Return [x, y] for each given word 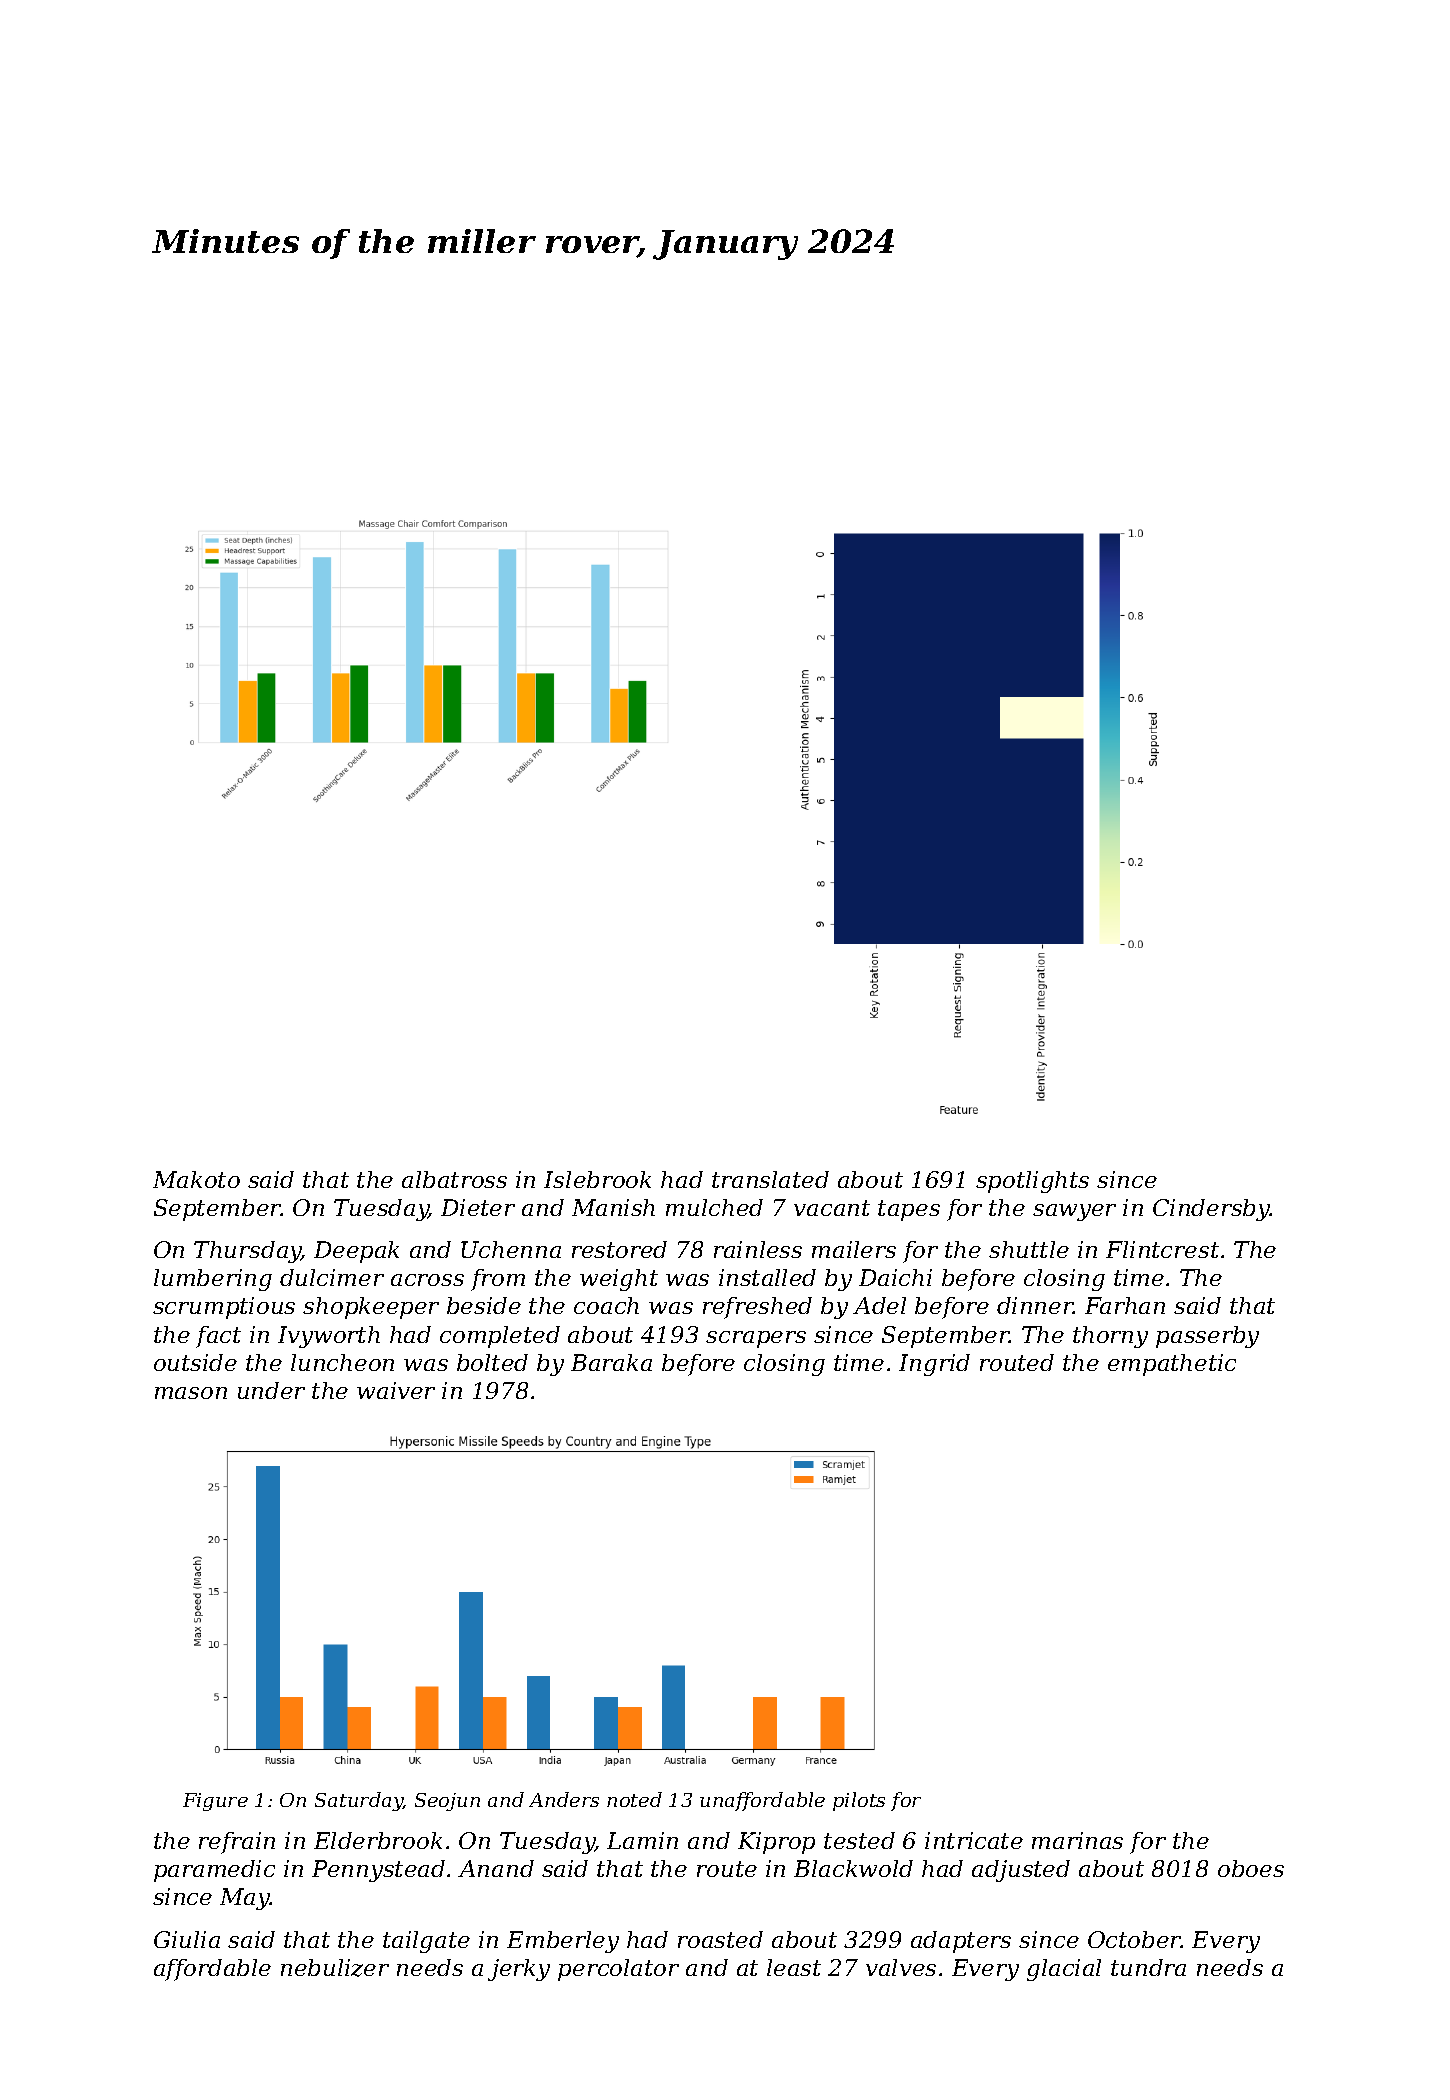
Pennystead [378, 1871]
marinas [1077, 1840]
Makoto [196, 1179]
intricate [974, 1840]
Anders [564, 1799]
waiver [396, 1390]
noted [634, 1799]
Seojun [447, 1802]
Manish [613, 1207]
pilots [859, 1801]
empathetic [1172, 1365]
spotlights [1032, 1182]
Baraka [611, 1362]
